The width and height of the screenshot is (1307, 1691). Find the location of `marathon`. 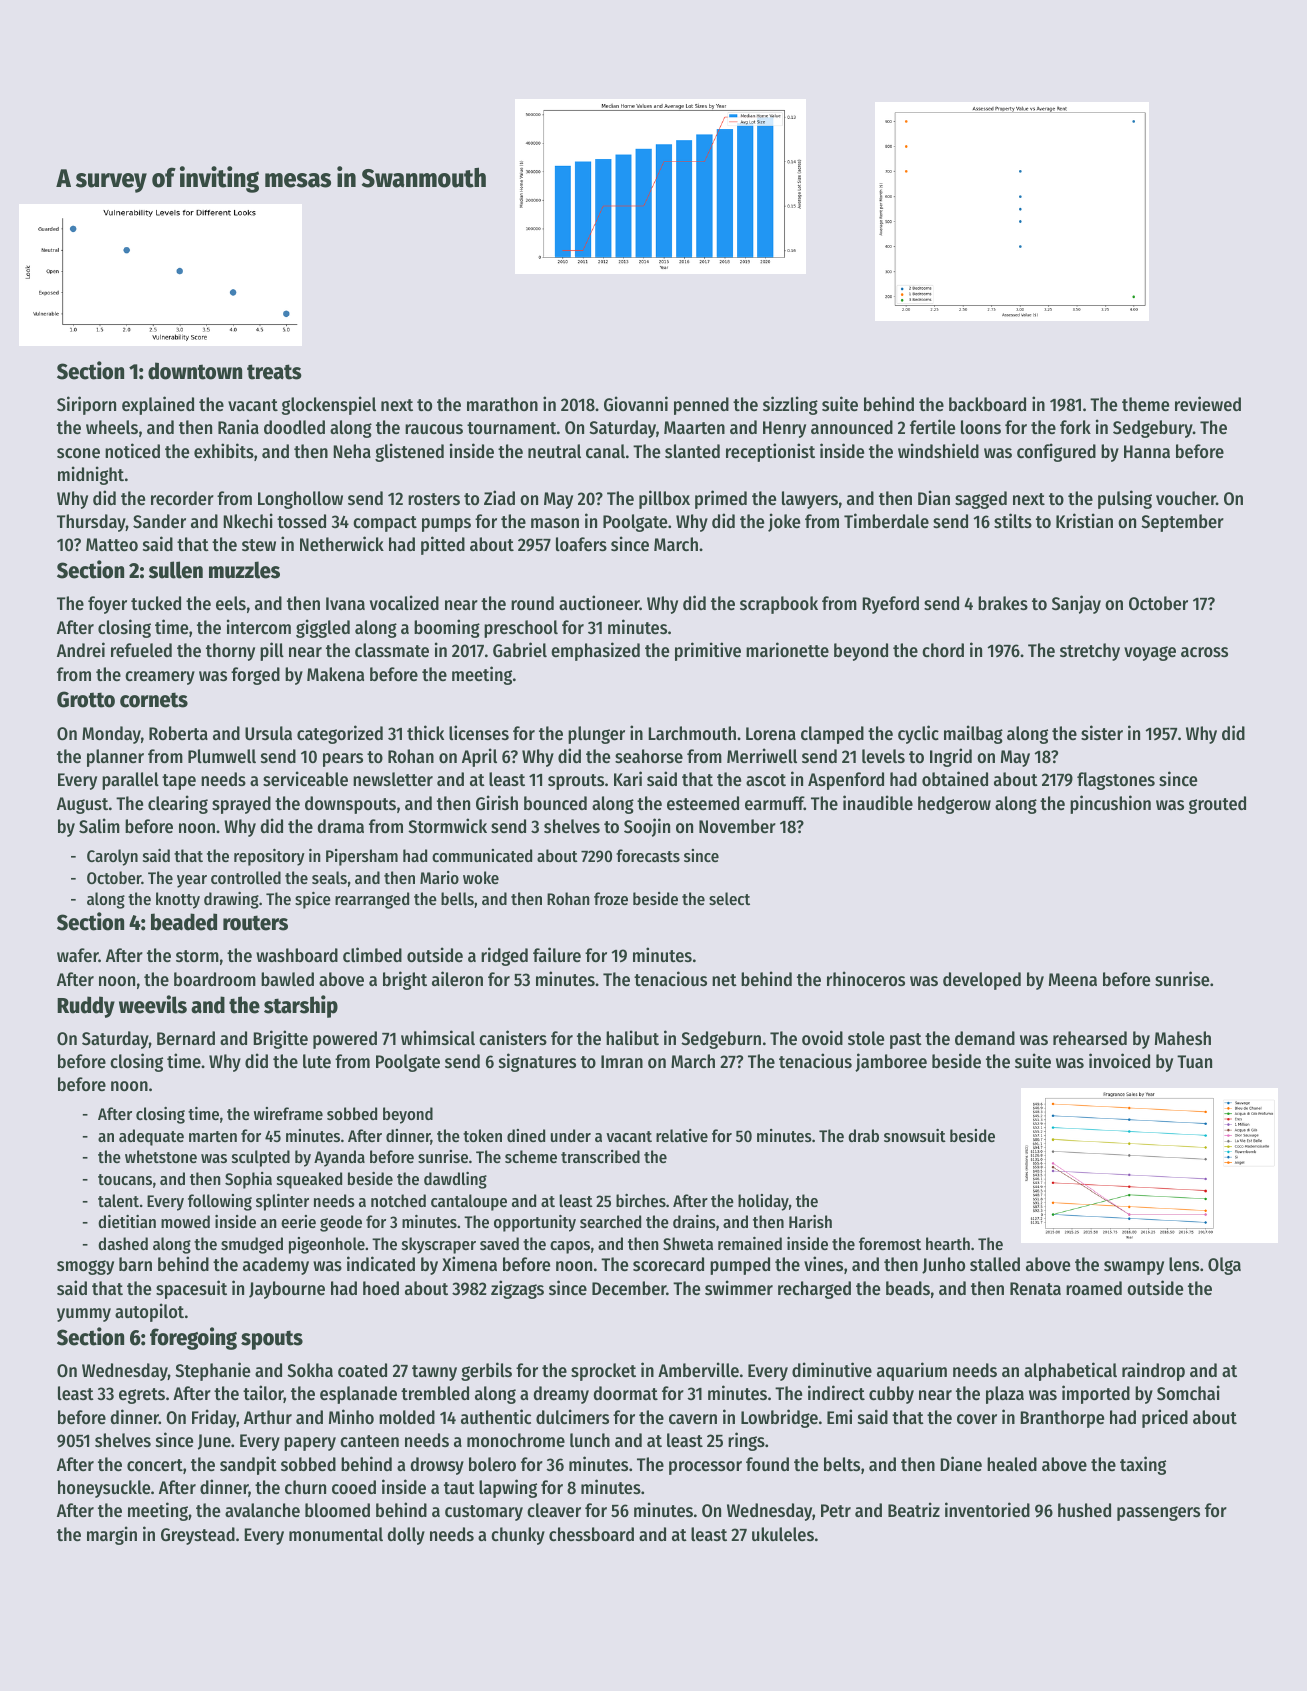

marathon is located at coordinates (502, 404).
